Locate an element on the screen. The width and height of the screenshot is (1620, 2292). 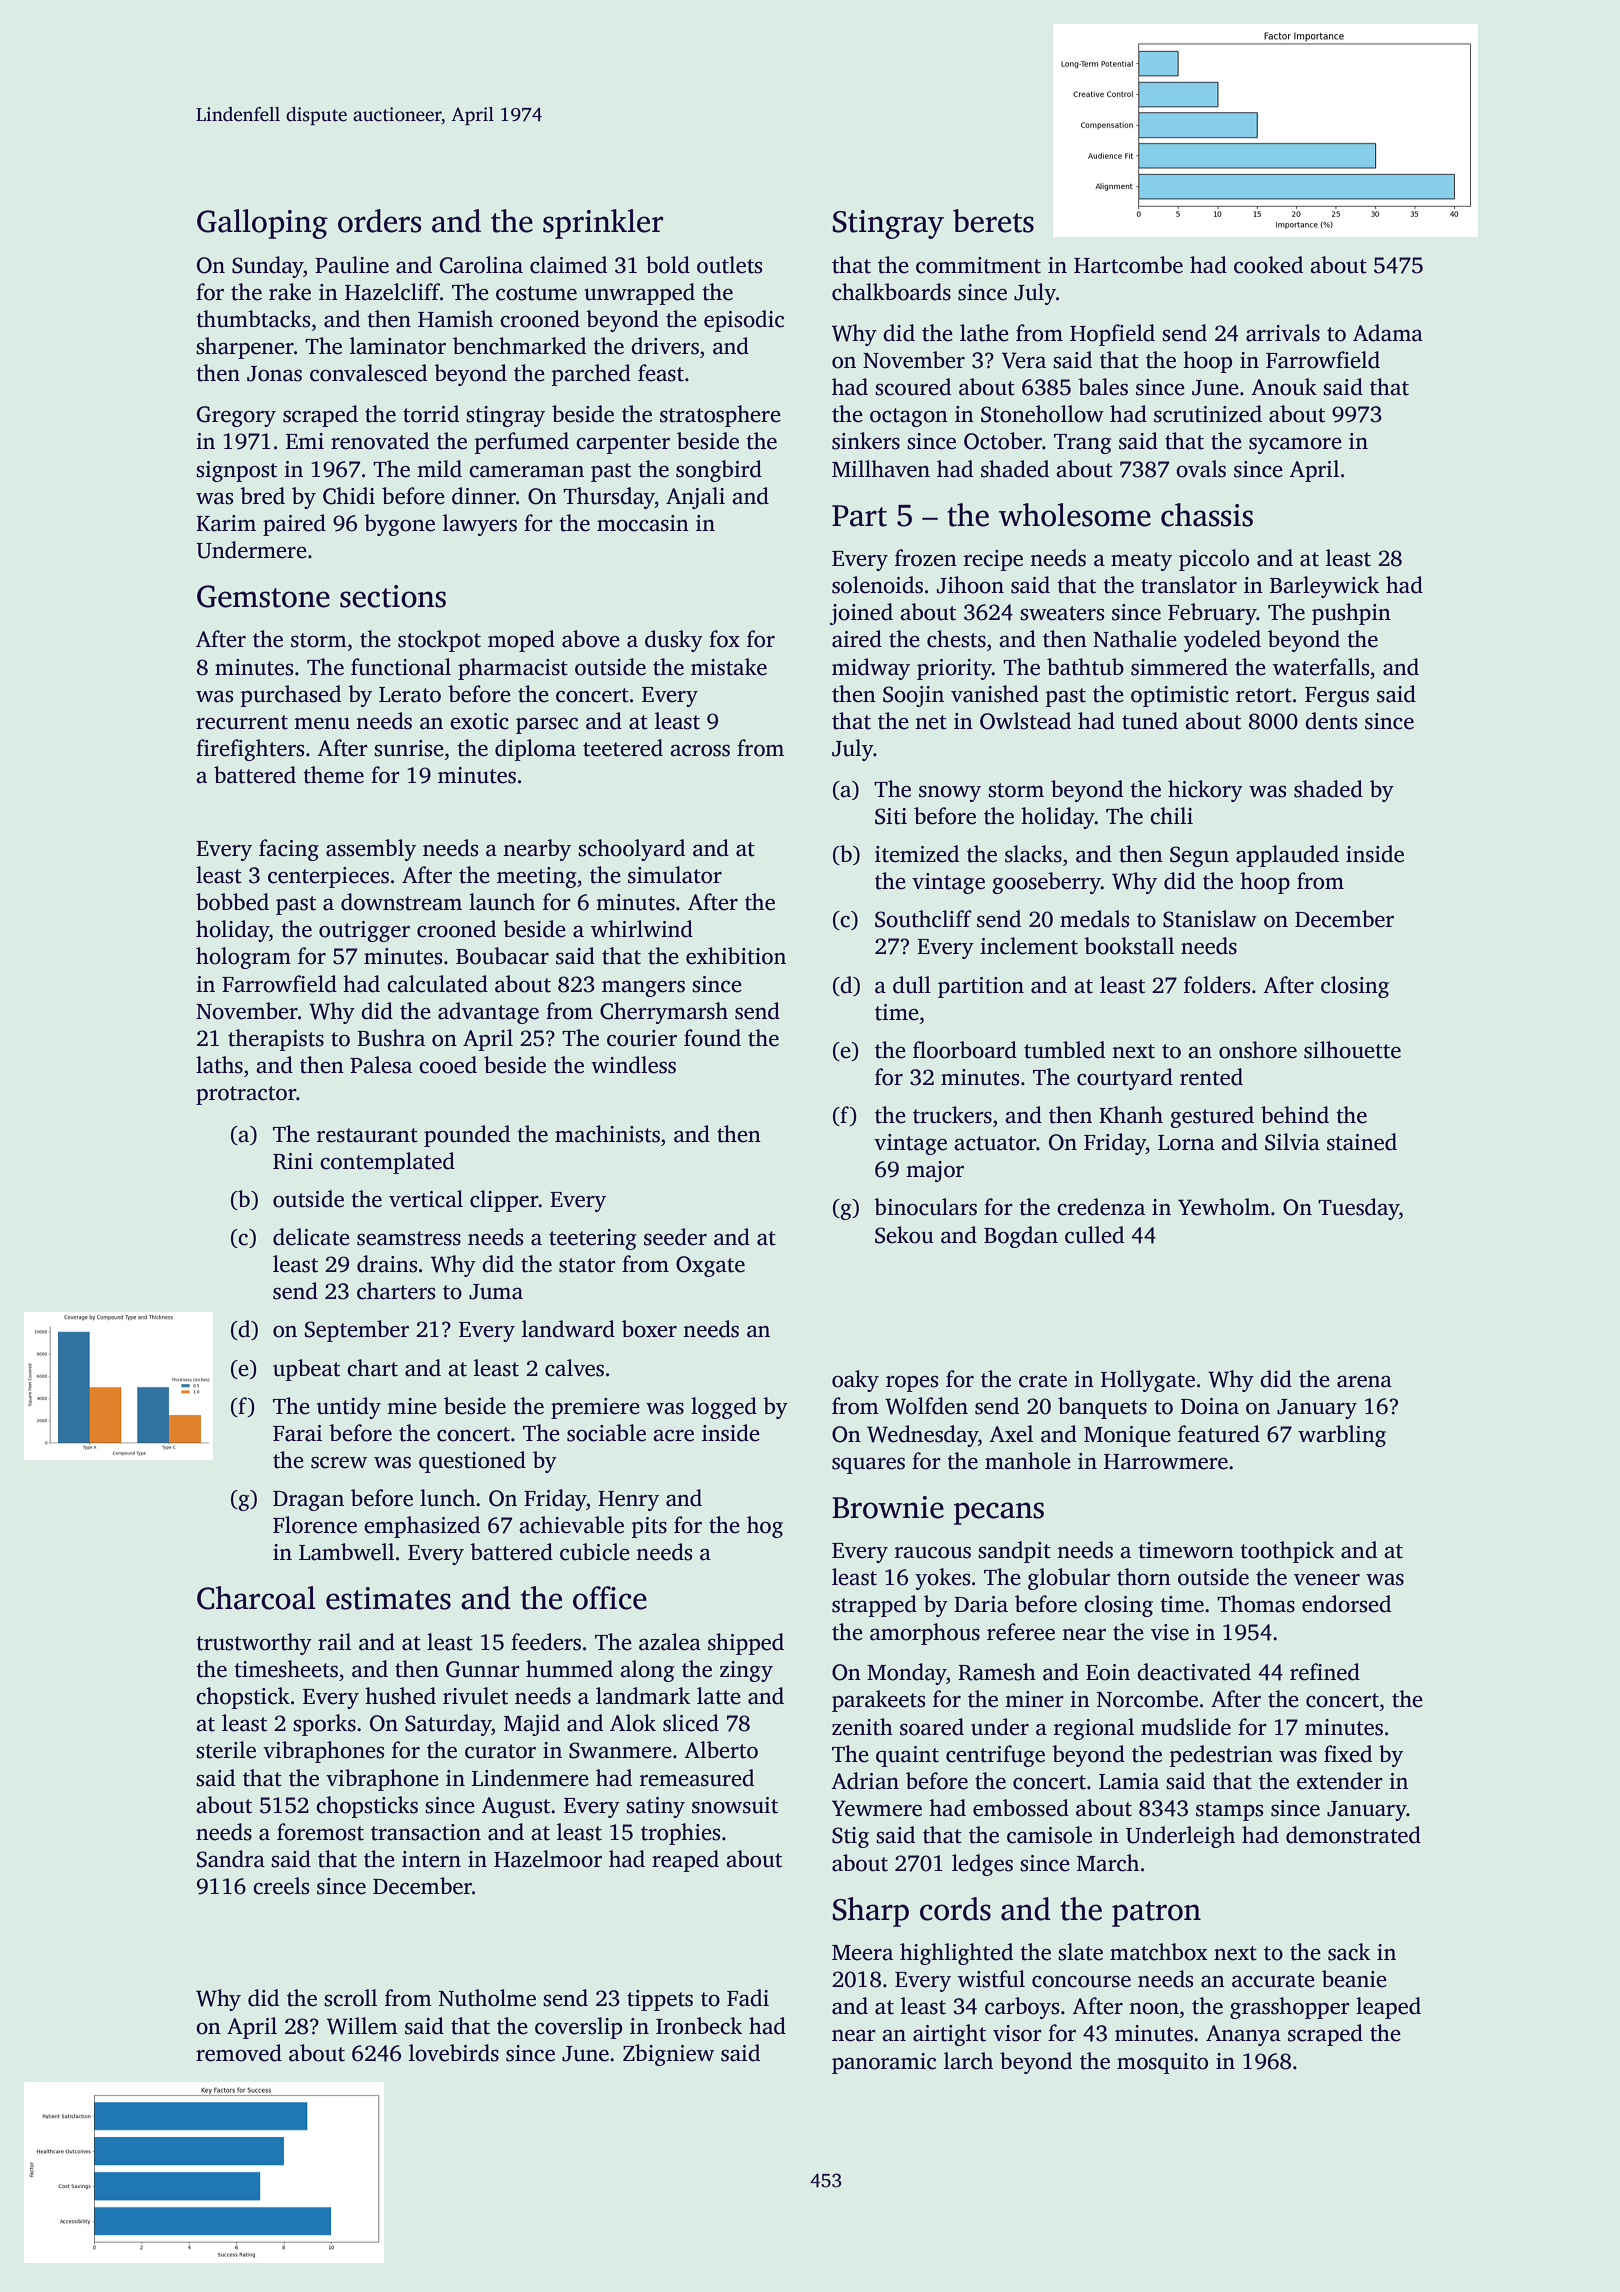
laminator is located at coordinates (398, 346).
